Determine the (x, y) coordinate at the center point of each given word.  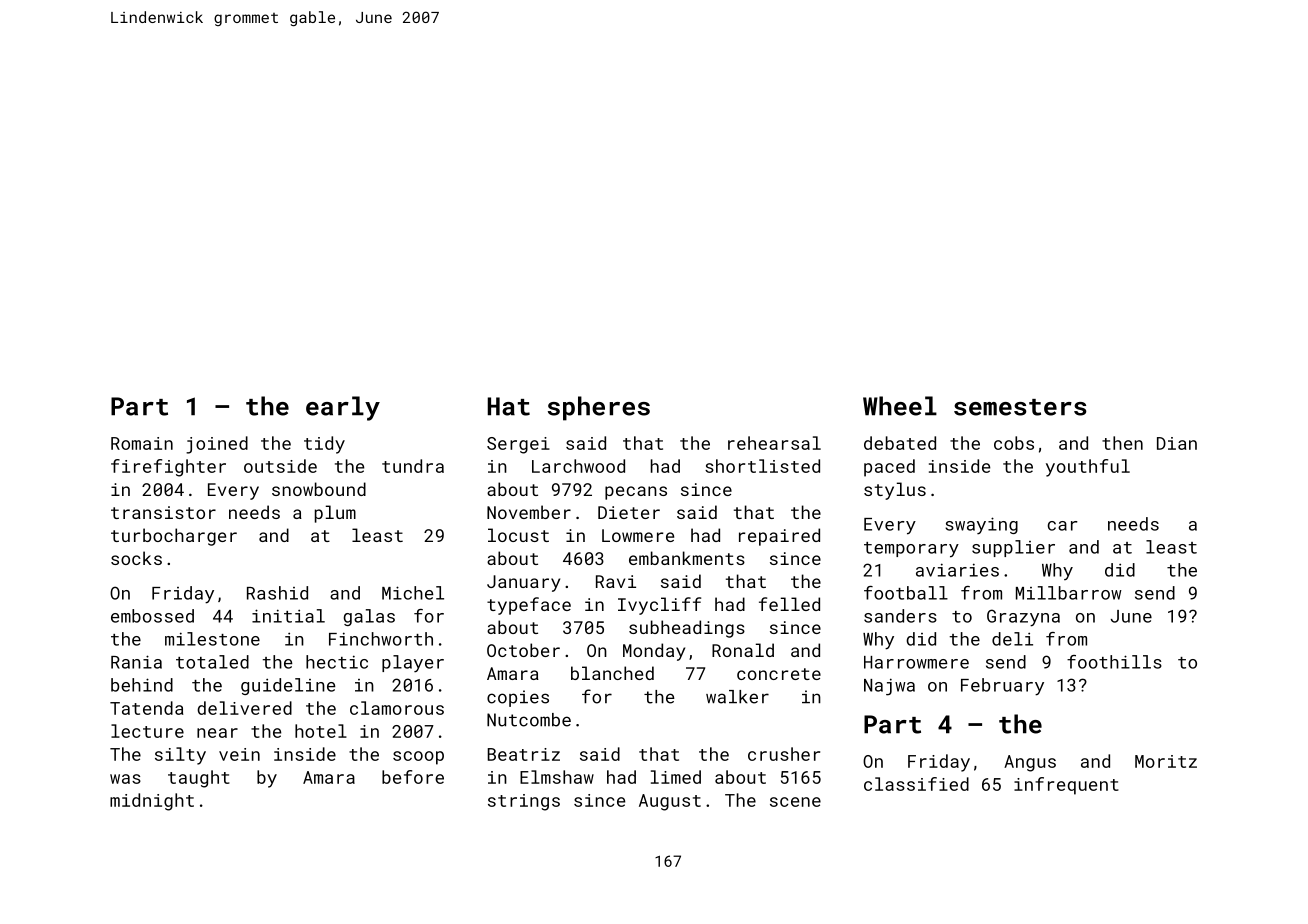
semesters (1020, 407)
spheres (599, 408)
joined (217, 445)
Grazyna (1023, 618)
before (413, 777)
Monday (654, 652)
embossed (152, 616)
